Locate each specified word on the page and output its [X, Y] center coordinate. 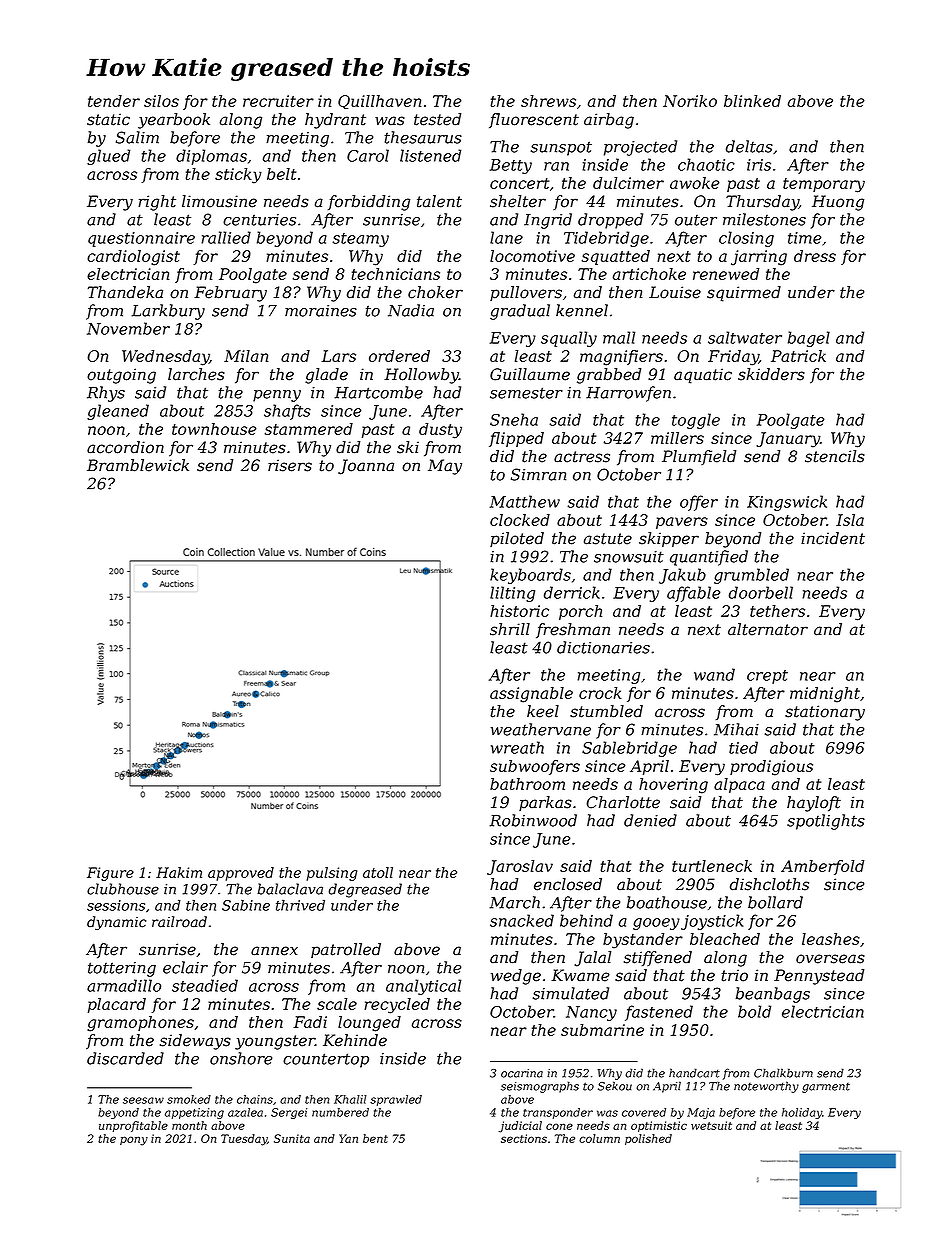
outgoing [121, 376]
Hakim [179, 872]
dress [815, 256]
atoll [378, 872]
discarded [125, 1058]
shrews [548, 101]
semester [526, 393]
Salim [137, 137]
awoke [695, 183]
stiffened [658, 958]
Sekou [615, 1086]
